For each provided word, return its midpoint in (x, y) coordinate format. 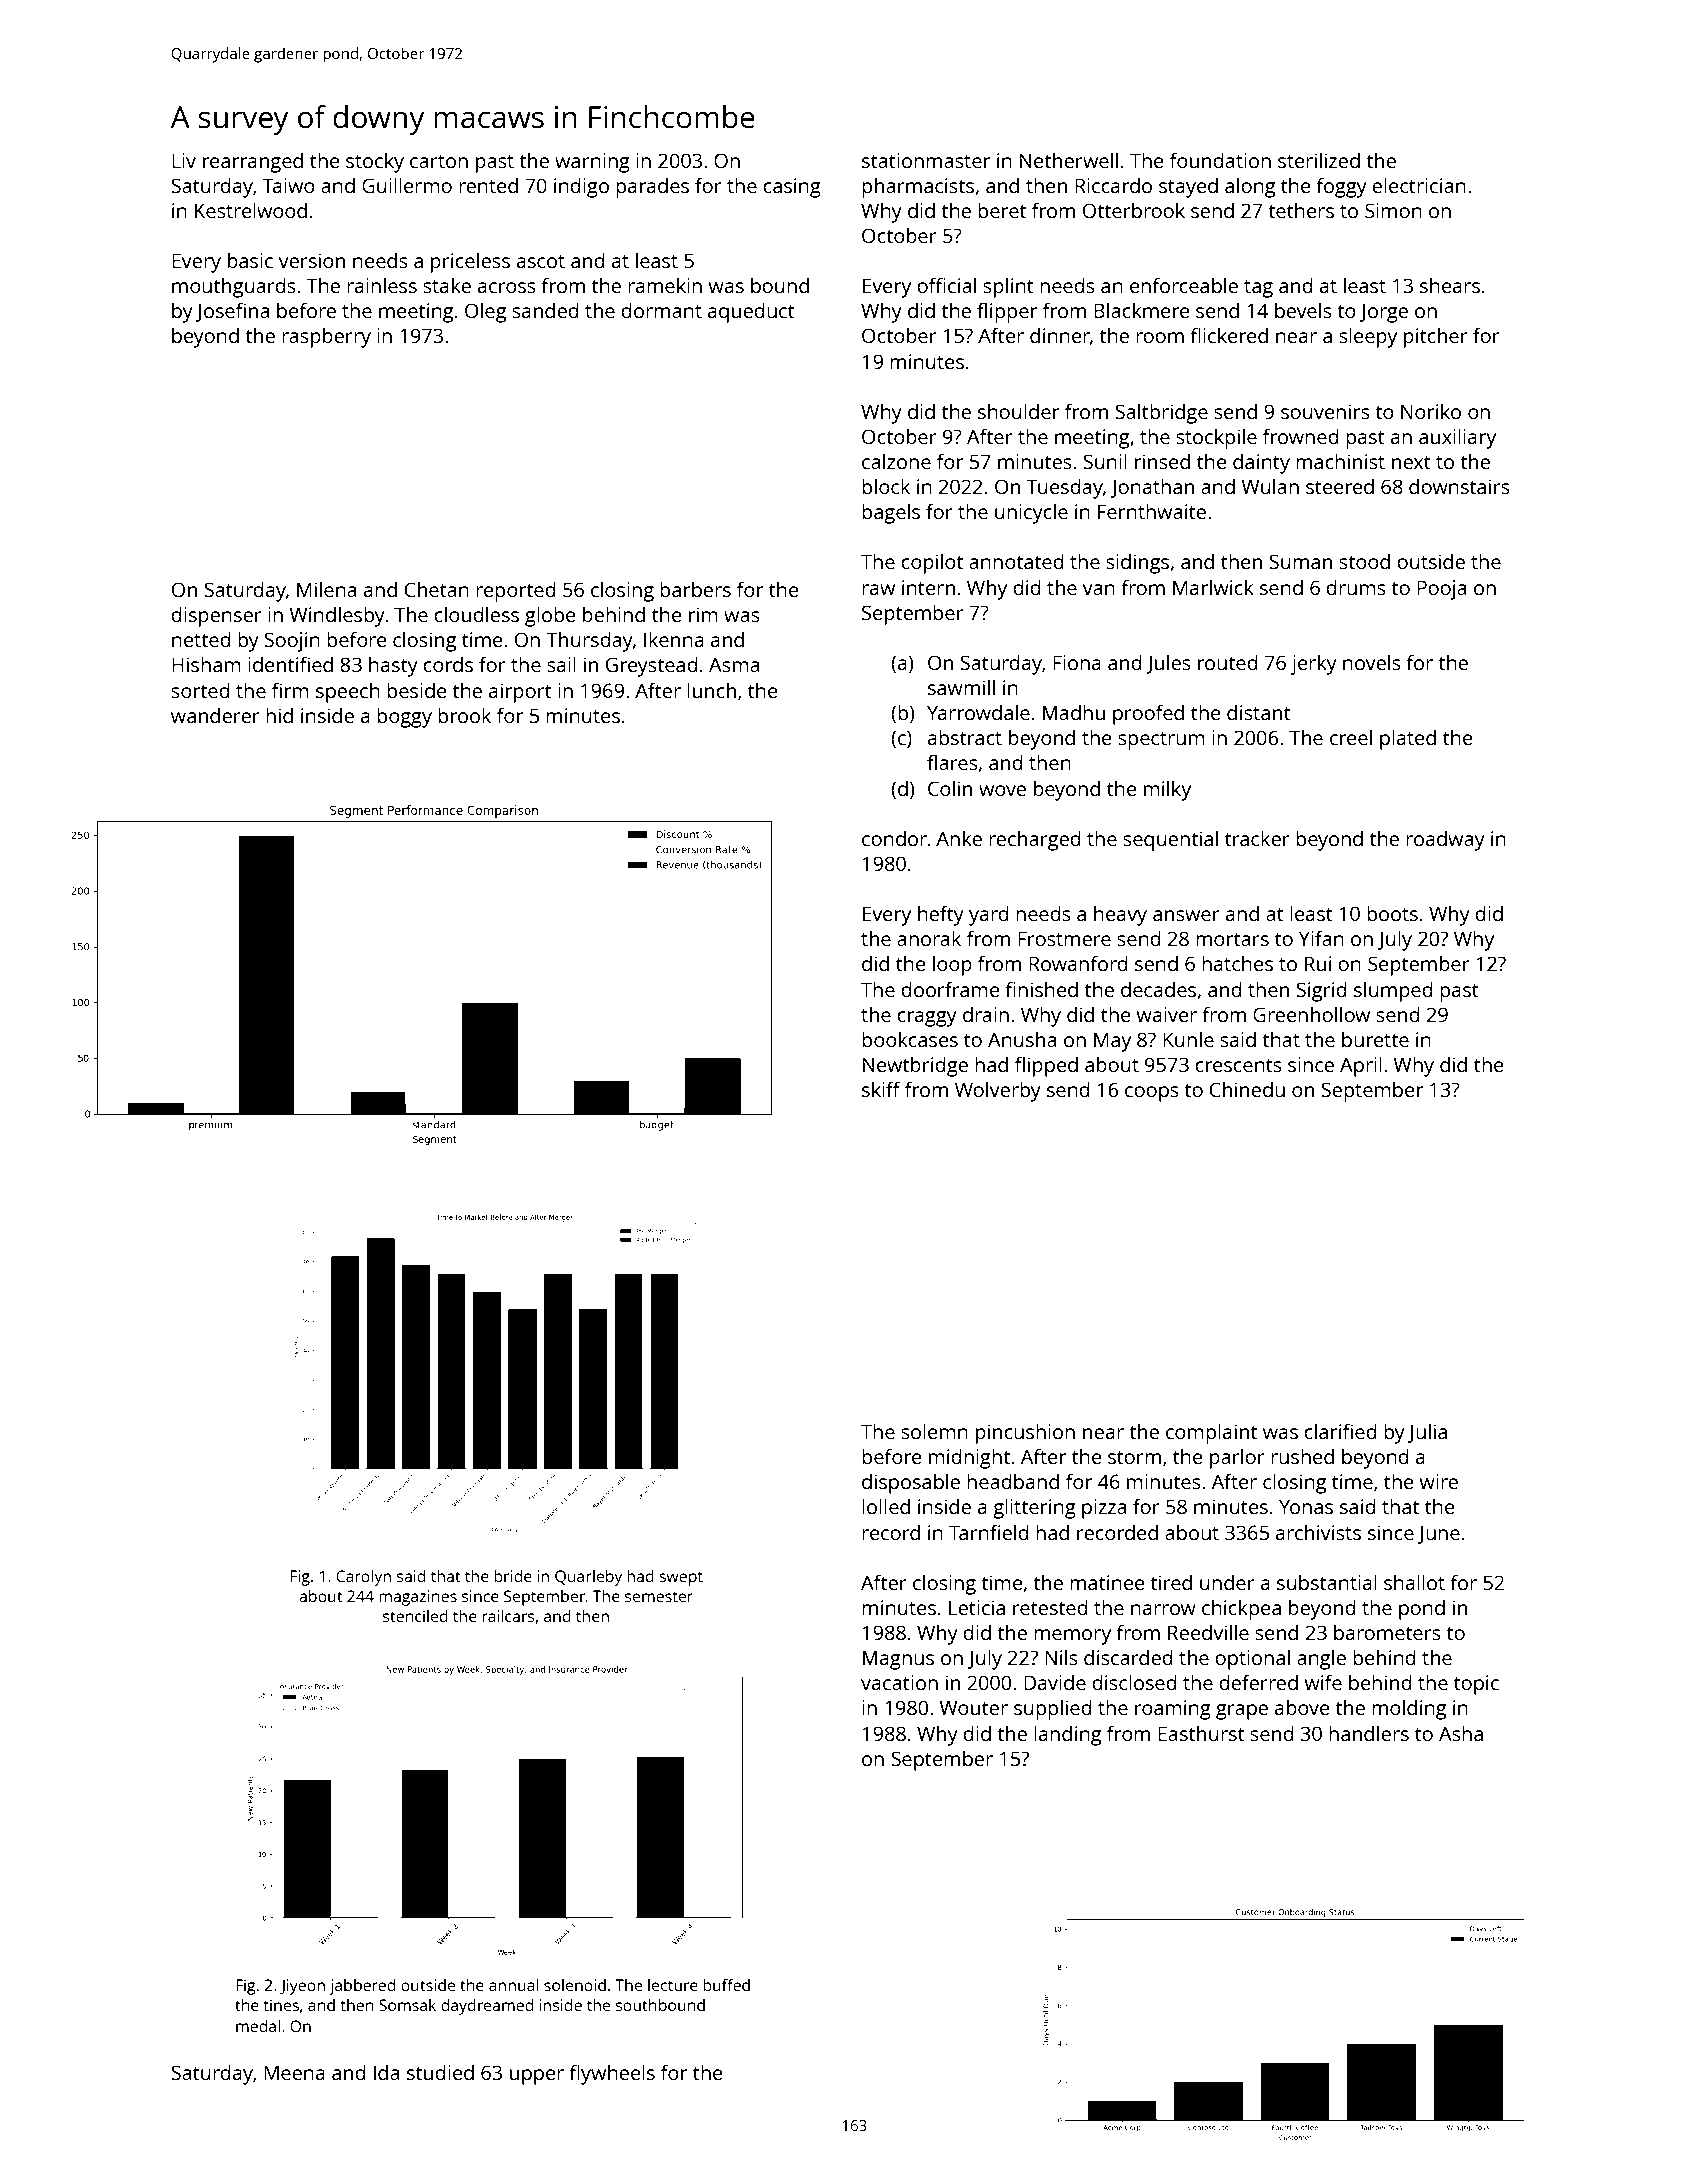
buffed (726, 1985)
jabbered (362, 1987)
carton (439, 161)
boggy (404, 717)
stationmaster (926, 160)
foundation (1220, 160)
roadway (1445, 840)
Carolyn (363, 1578)
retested (1050, 1607)
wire (1439, 1481)
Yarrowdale (978, 712)
